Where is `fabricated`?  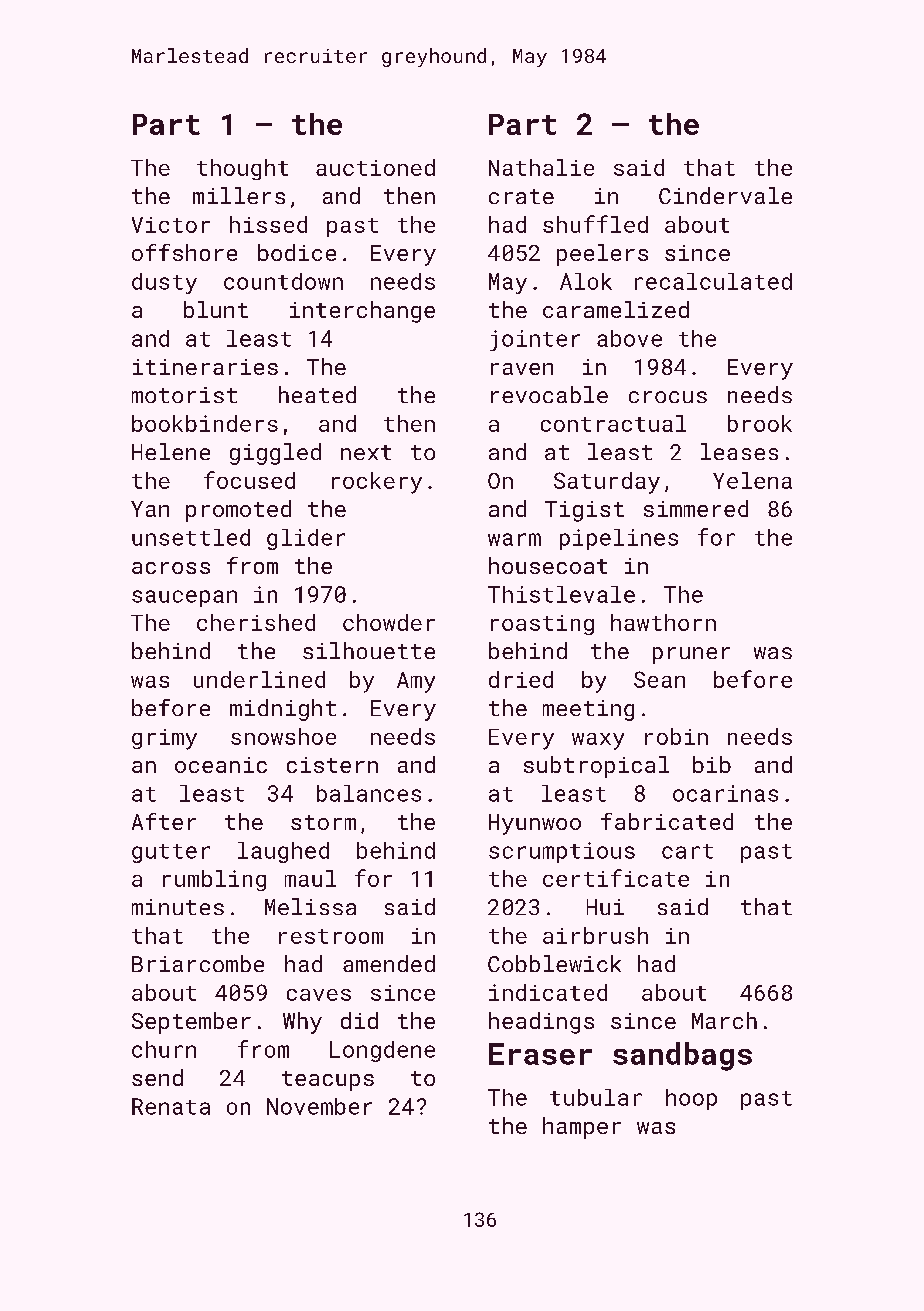
fabricated is located at coordinates (667, 821).
